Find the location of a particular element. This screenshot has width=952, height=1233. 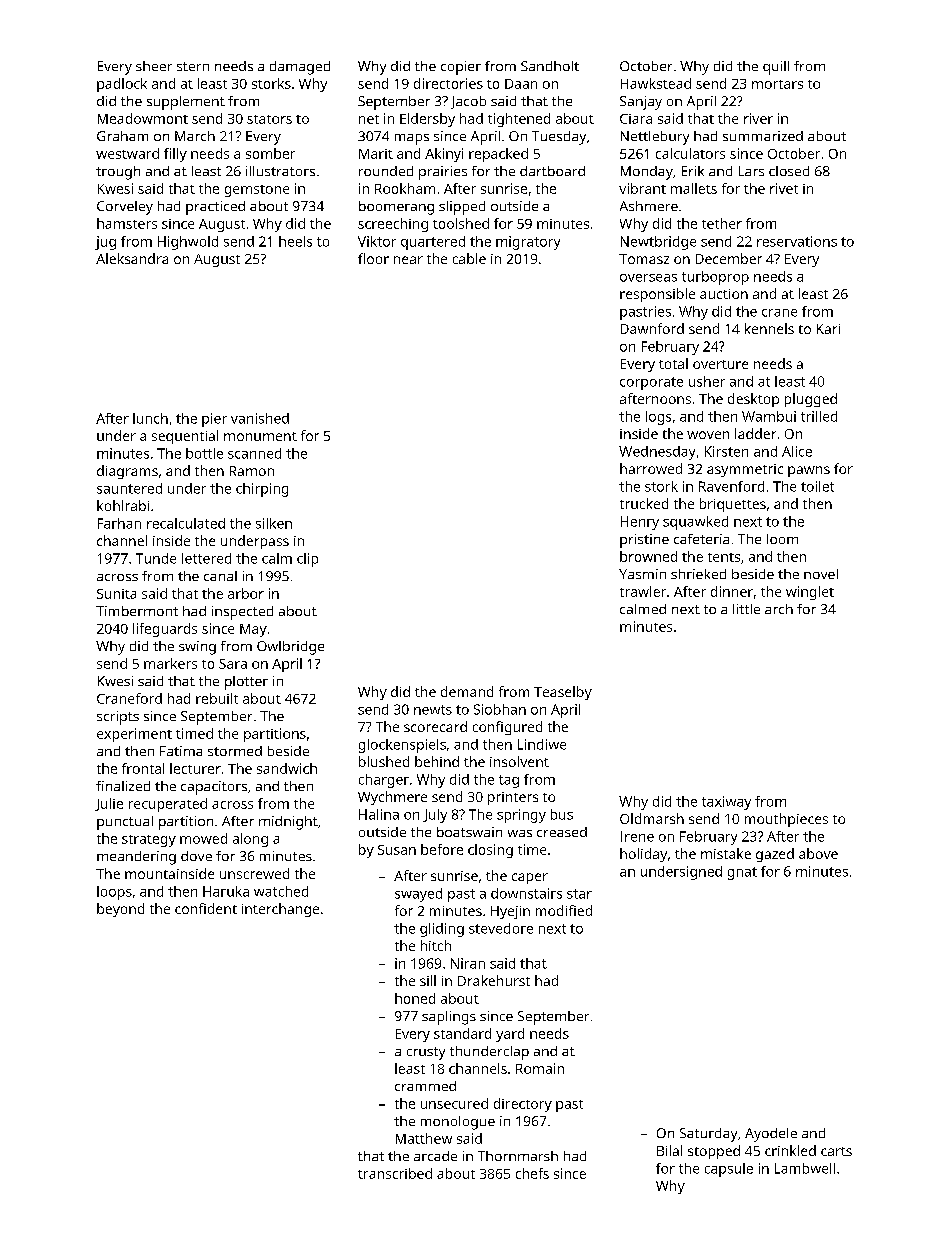

canal is located at coordinates (220, 576).
